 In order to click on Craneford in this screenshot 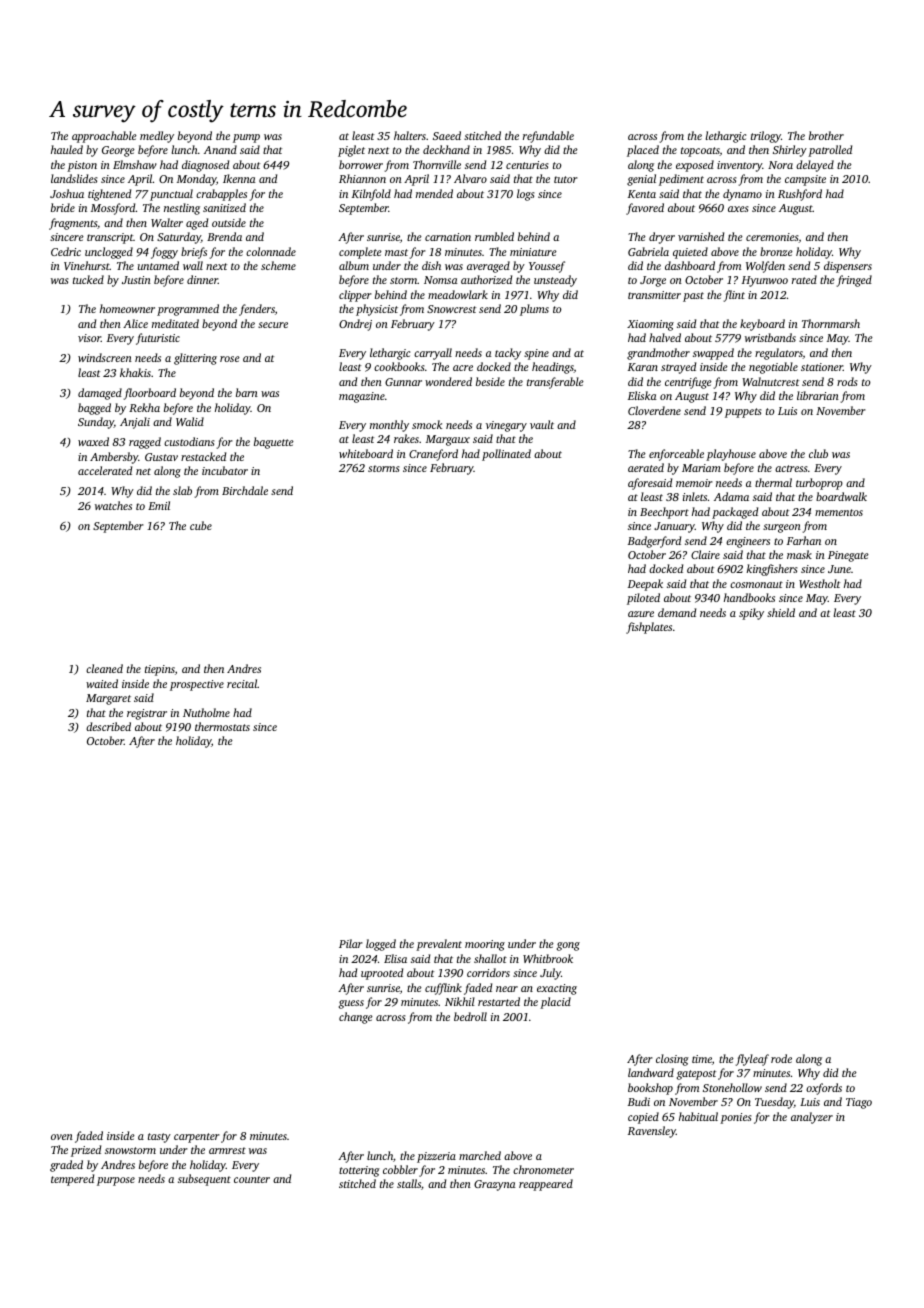, I will do `click(433, 455)`.
